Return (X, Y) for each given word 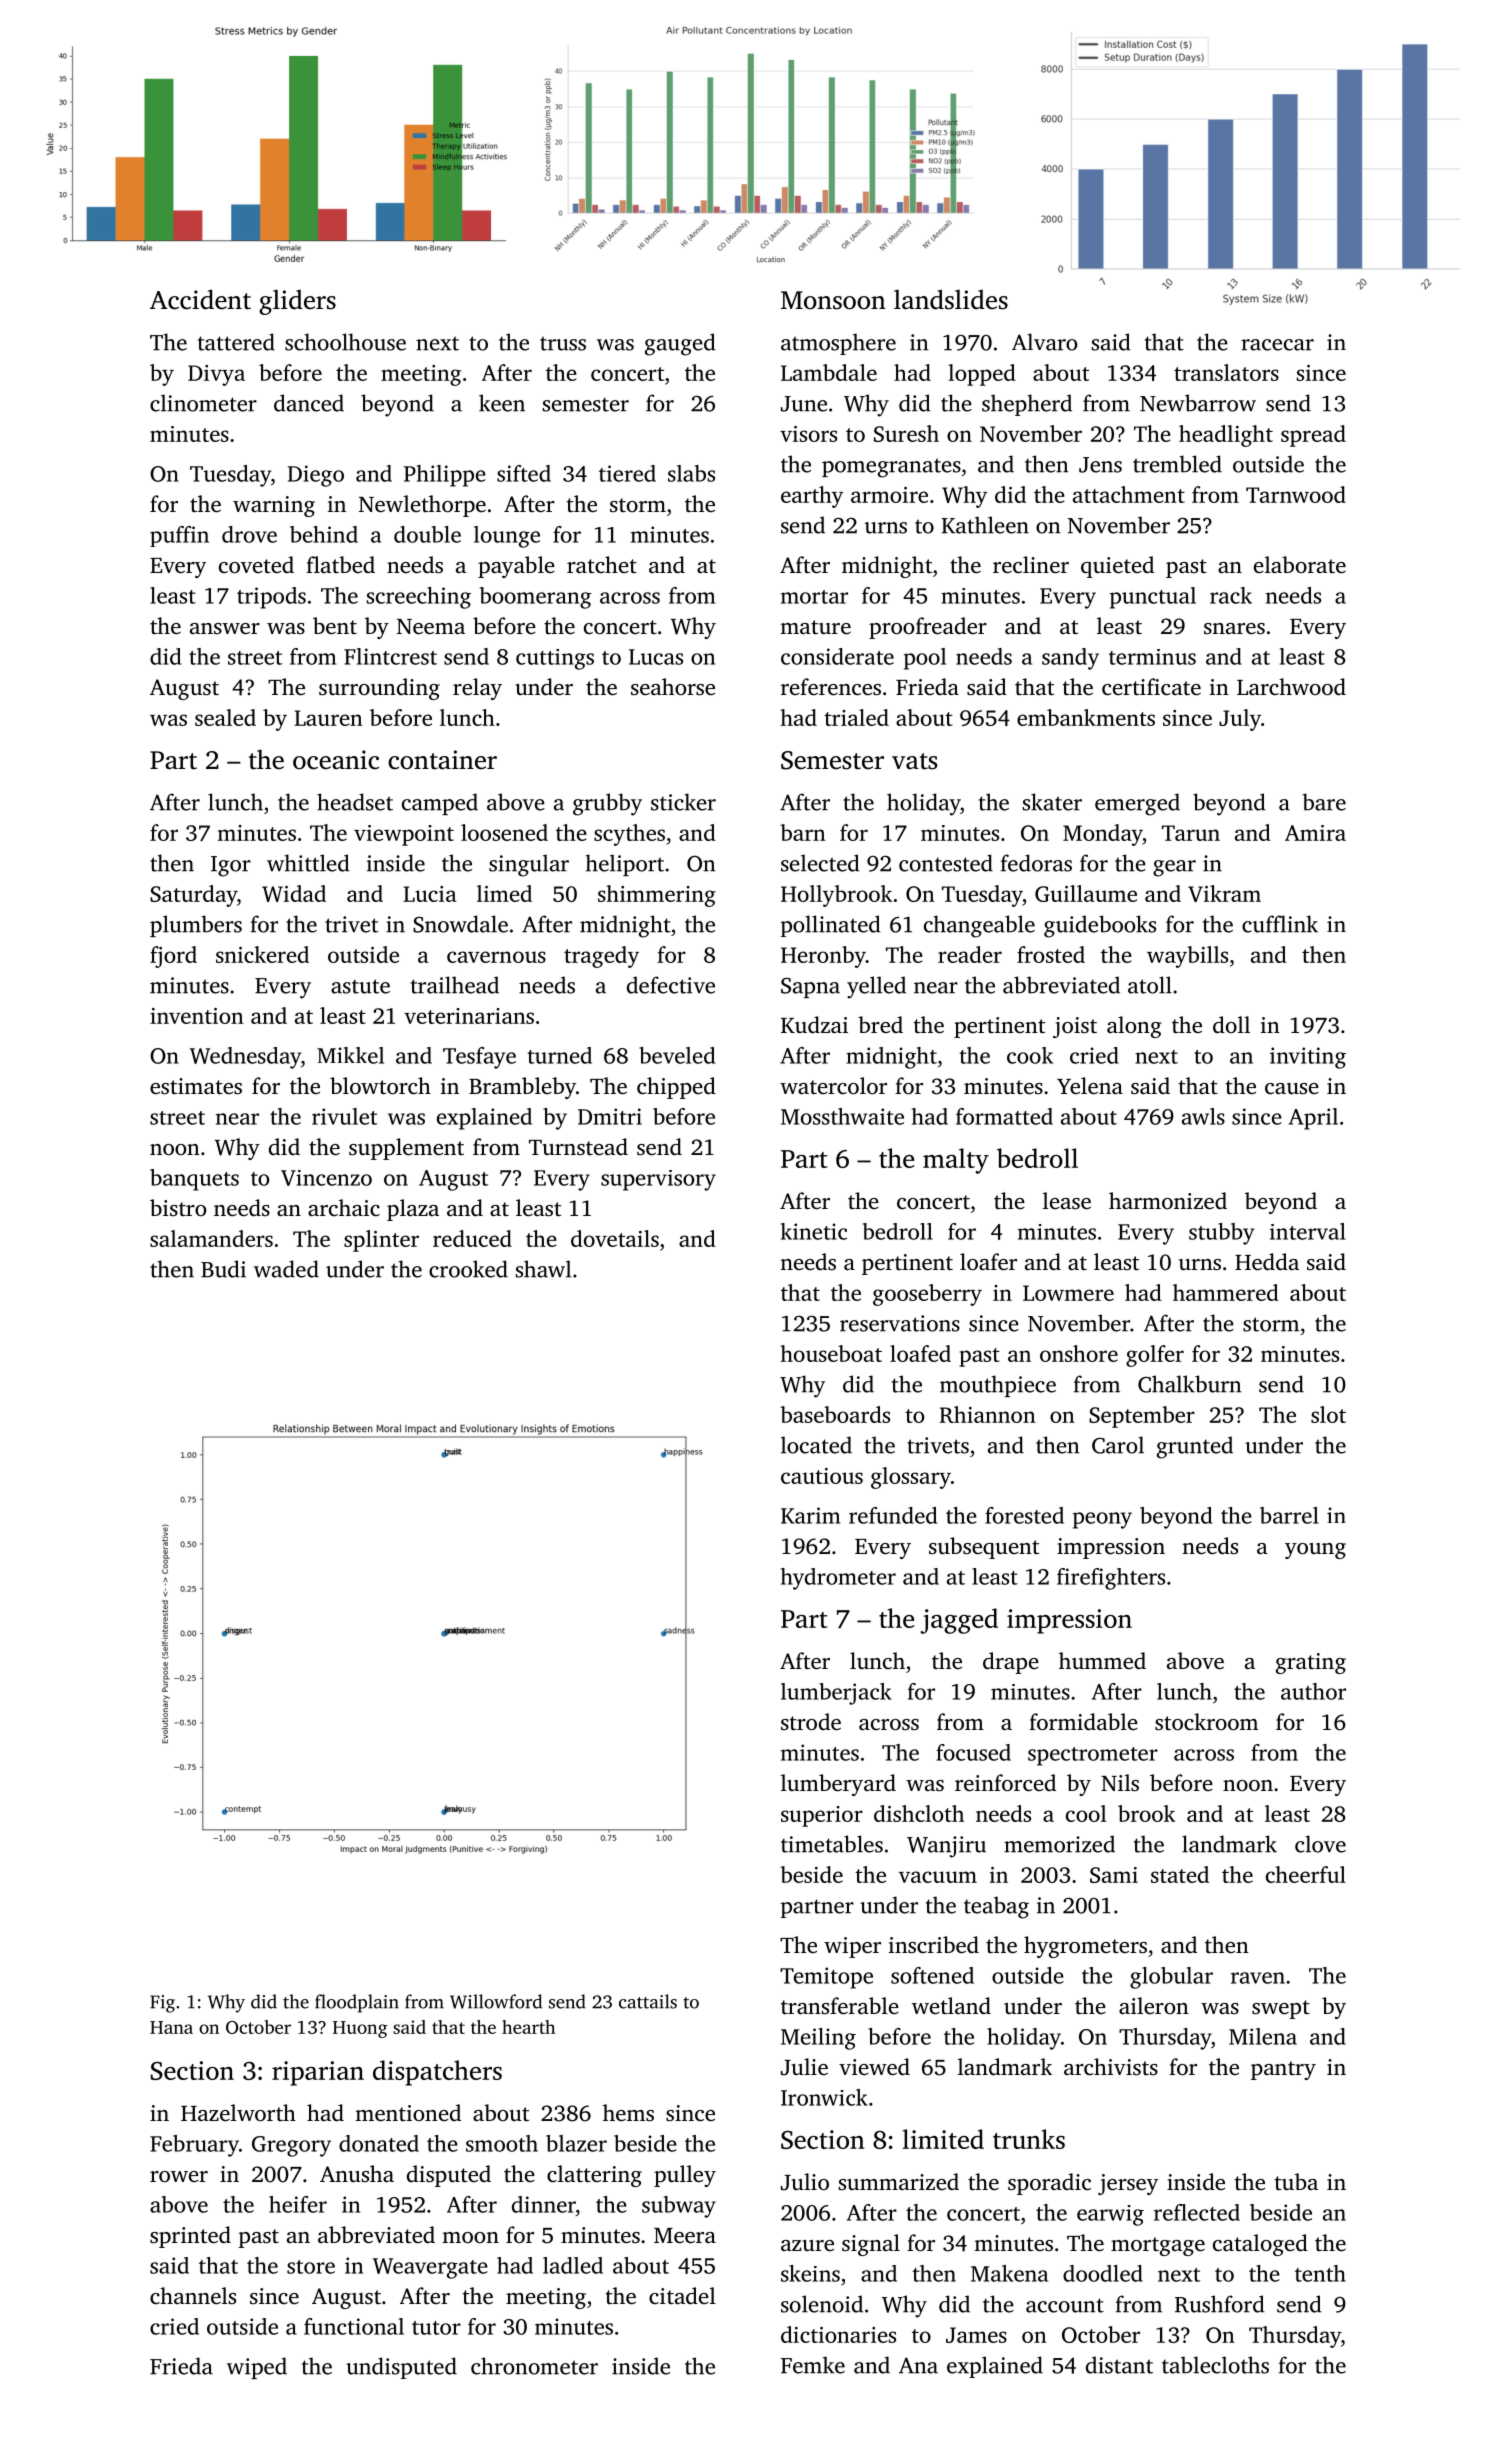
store (311, 2267)
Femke (813, 2365)
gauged (680, 344)
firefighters (1111, 1579)
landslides (951, 299)
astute (360, 986)
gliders (297, 302)
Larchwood (1291, 687)
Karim (810, 1515)
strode (811, 1722)
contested (946, 863)
